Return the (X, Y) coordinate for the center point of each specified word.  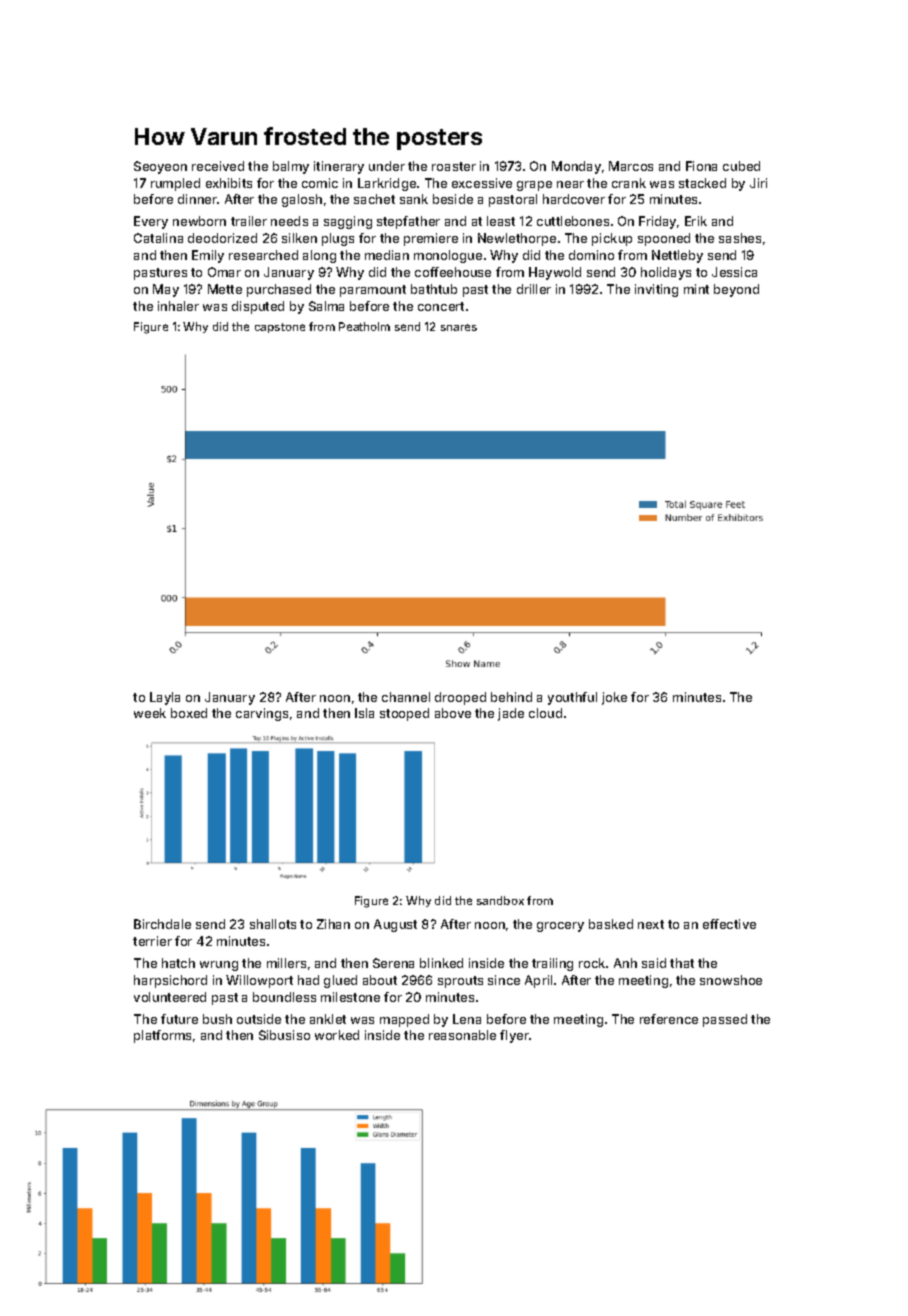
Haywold (555, 273)
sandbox (500, 900)
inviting (656, 290)
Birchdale (162, 924)
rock (592, 963)
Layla (165, 698)
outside (259, 1019)
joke (614, 698)
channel (406, 697)
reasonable (462, 1035)
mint (696, 289)
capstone (280, 328)
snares (459, 327)
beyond (736, 290)
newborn (199, 221)
